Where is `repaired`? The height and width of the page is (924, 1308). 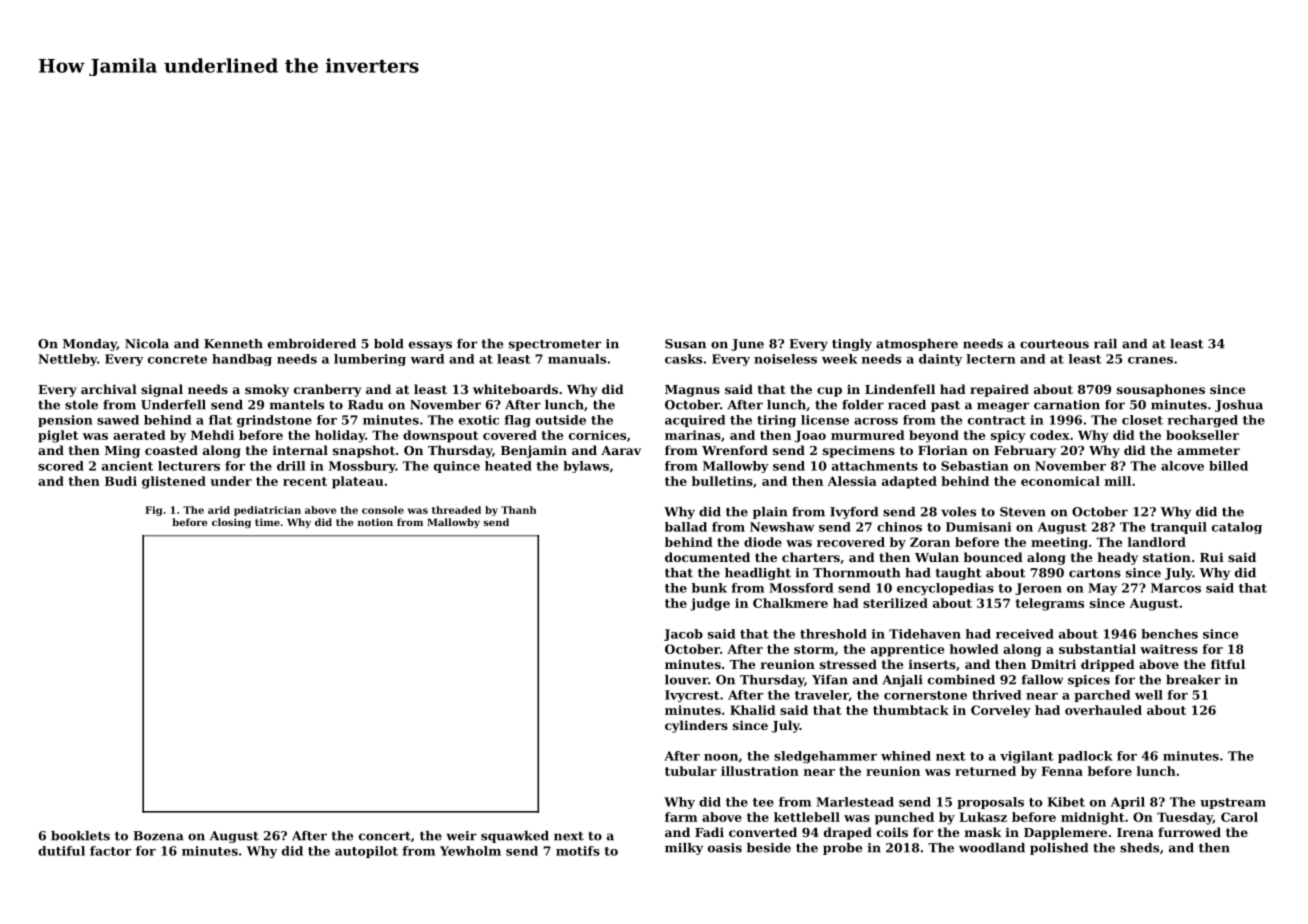
repaired is located at coordinates (999, 390).
